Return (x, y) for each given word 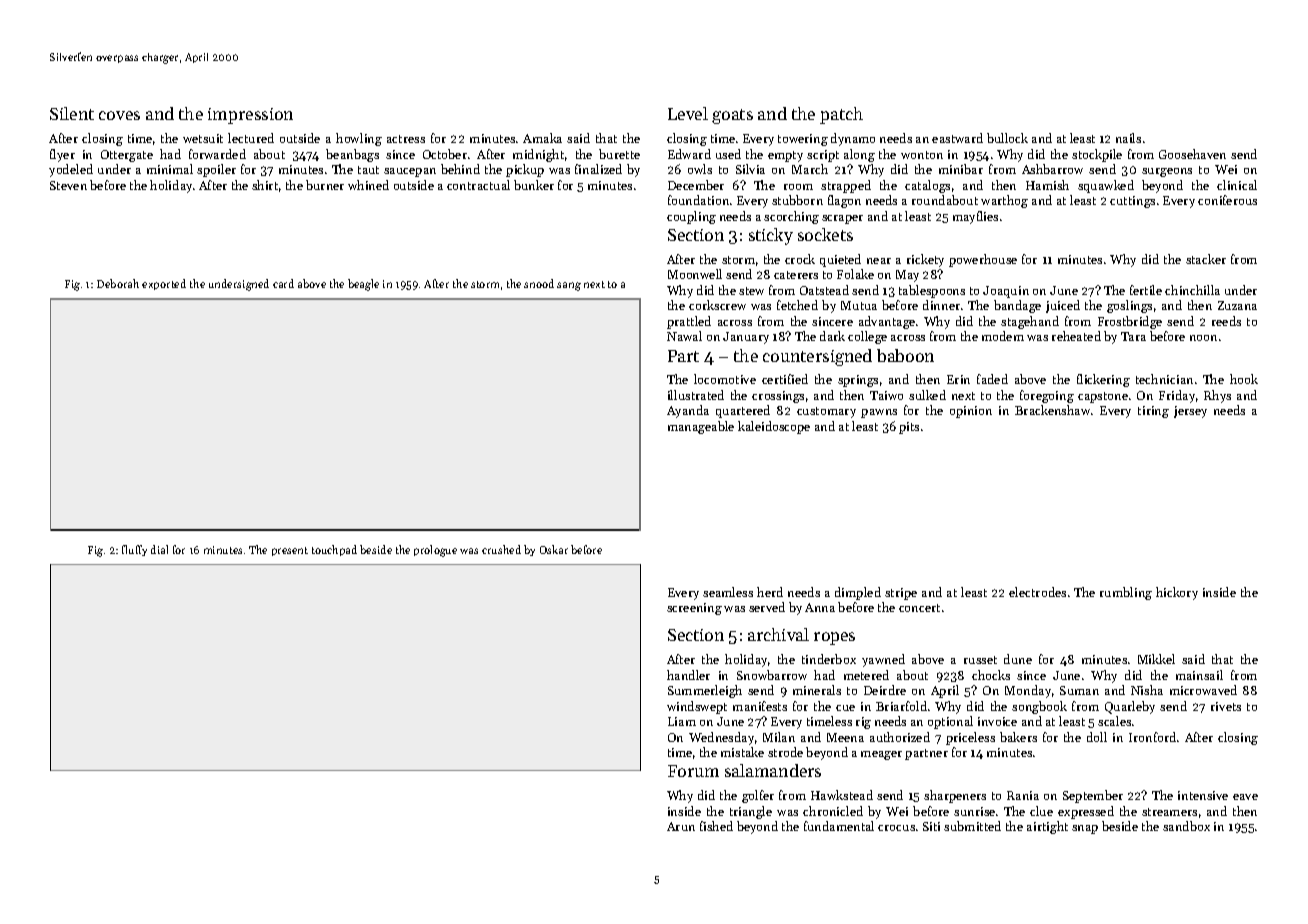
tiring (1153, 412)
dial (159, 549)
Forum (693, 771)
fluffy (134, 550)
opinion (971, 412)
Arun (681, 826)
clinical (1237, 185)
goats (732, 116)
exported (164, 284)
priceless (970, 738)
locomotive (725, 379)
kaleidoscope (774, 427)
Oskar (554, 549)
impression (250, 116)
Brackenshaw (1052, 410)
